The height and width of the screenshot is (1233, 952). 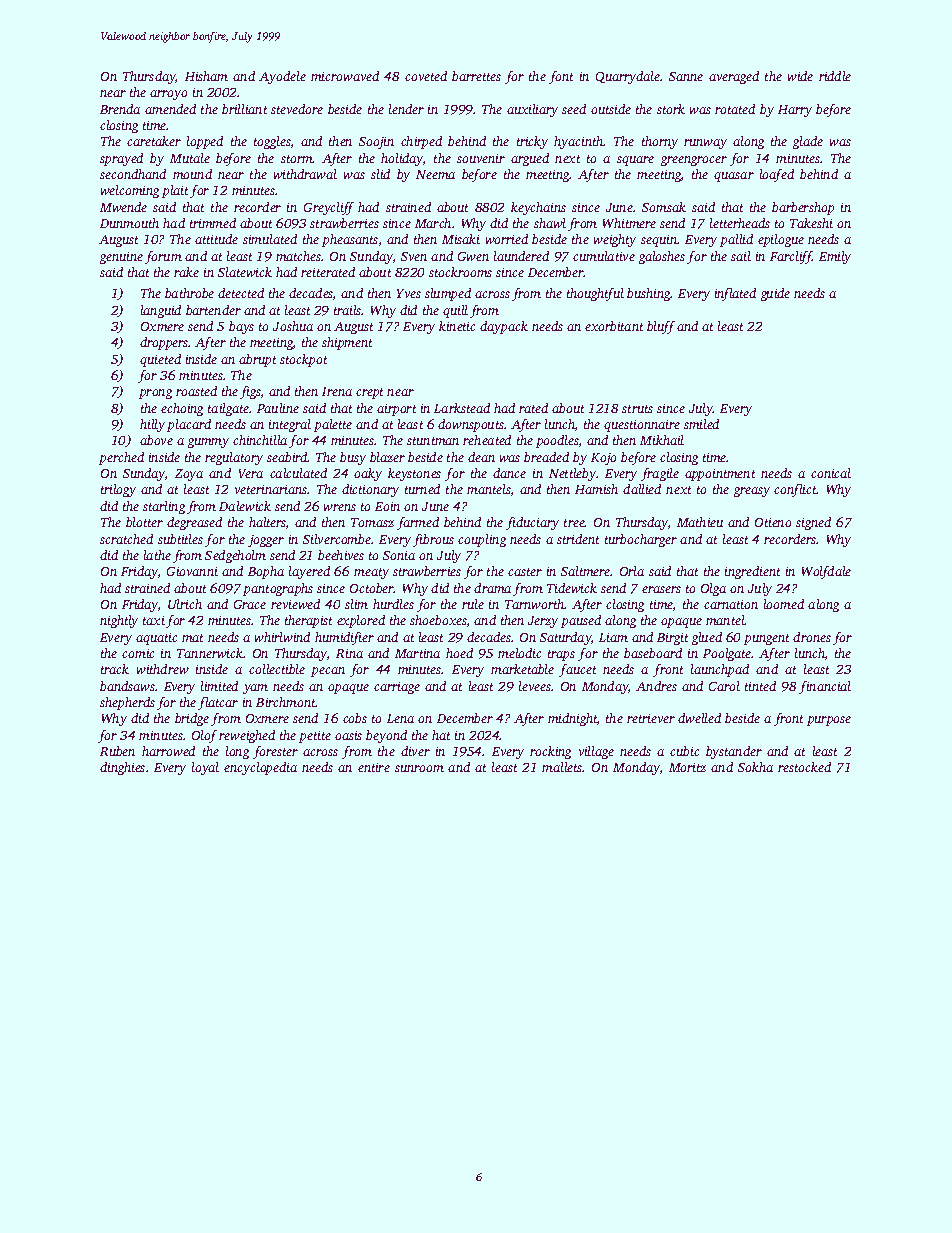 I want to click on shawl, so click(x=550, y=223).
